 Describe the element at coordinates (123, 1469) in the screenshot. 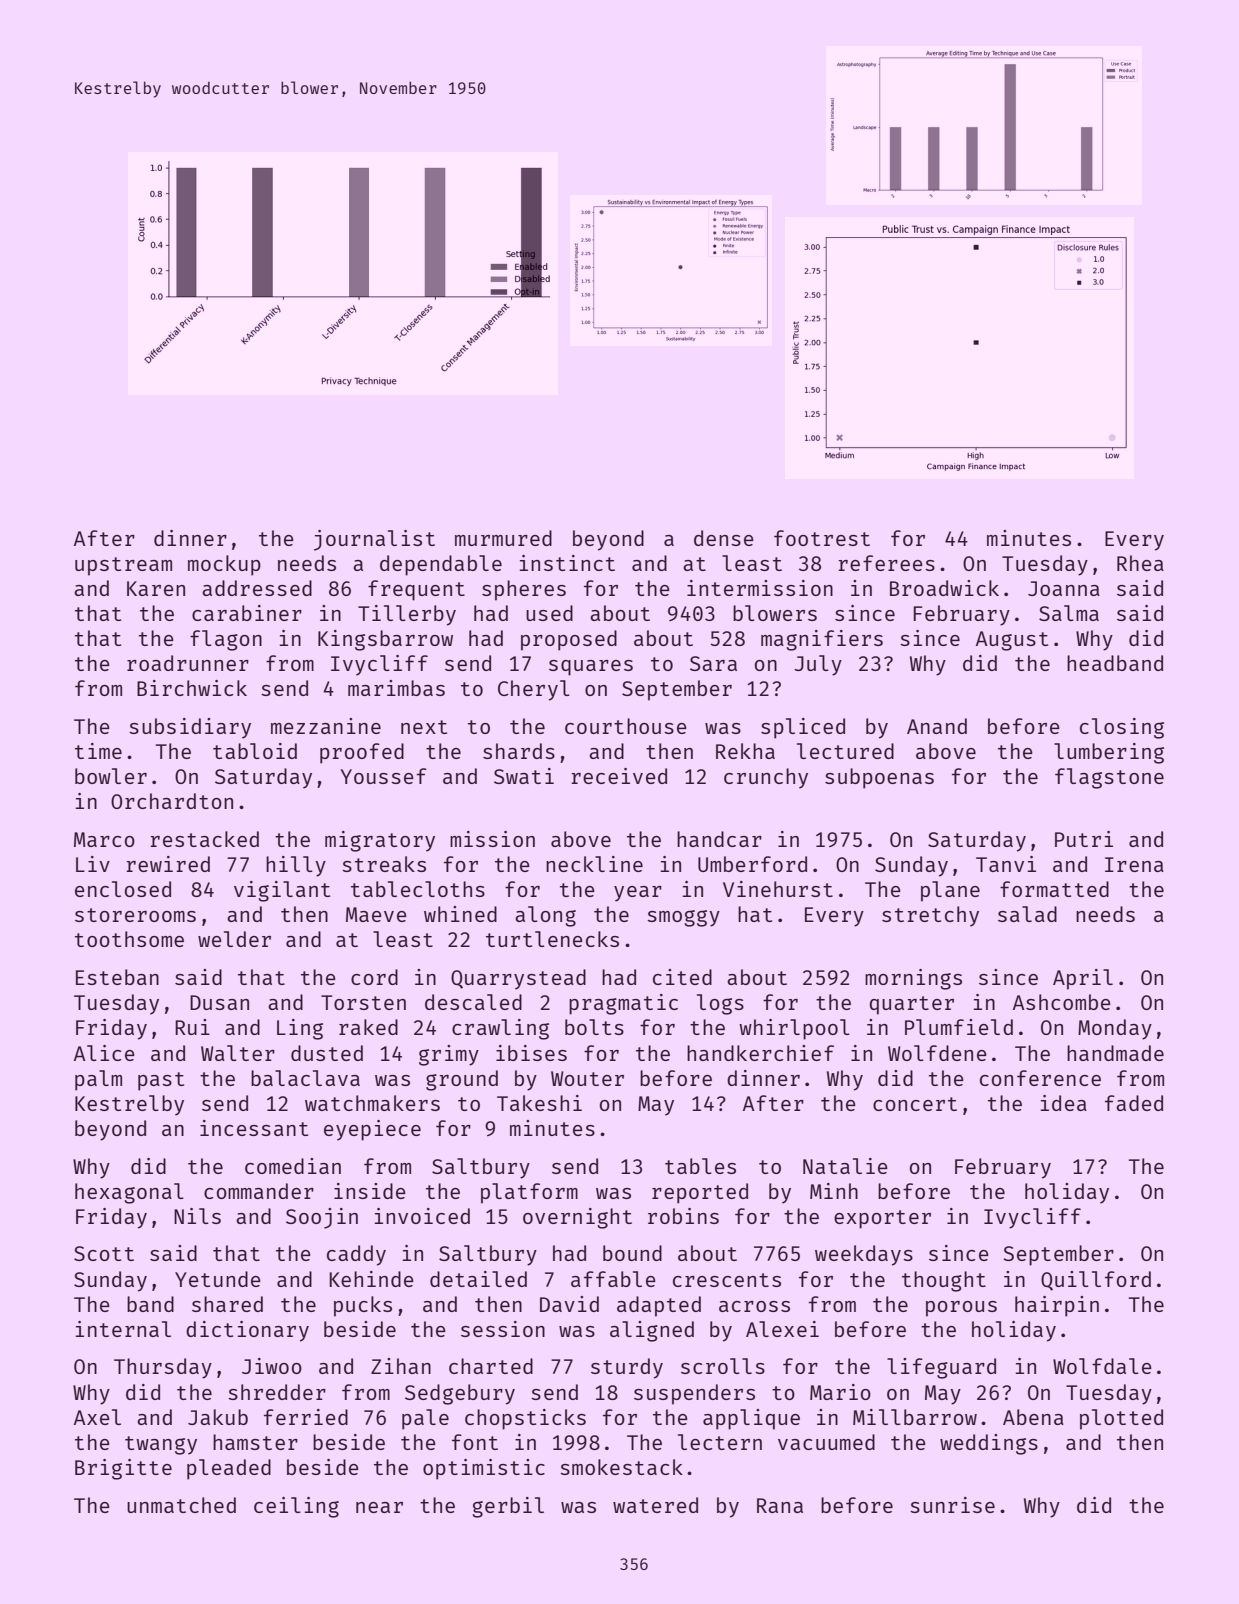

I see `Brigitte` at that location.
